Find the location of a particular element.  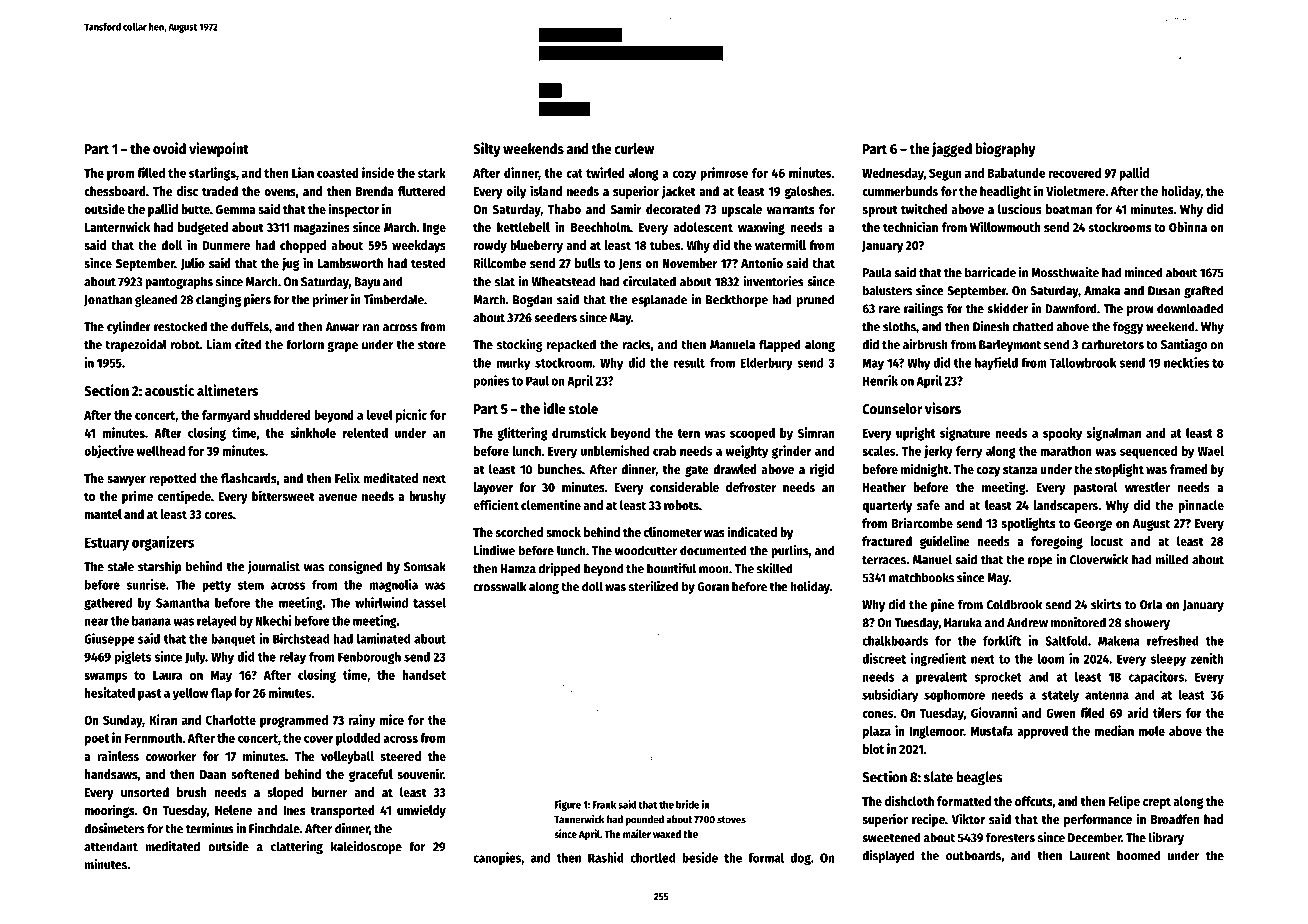

whirlwind is located at coordinates (381, 602).
